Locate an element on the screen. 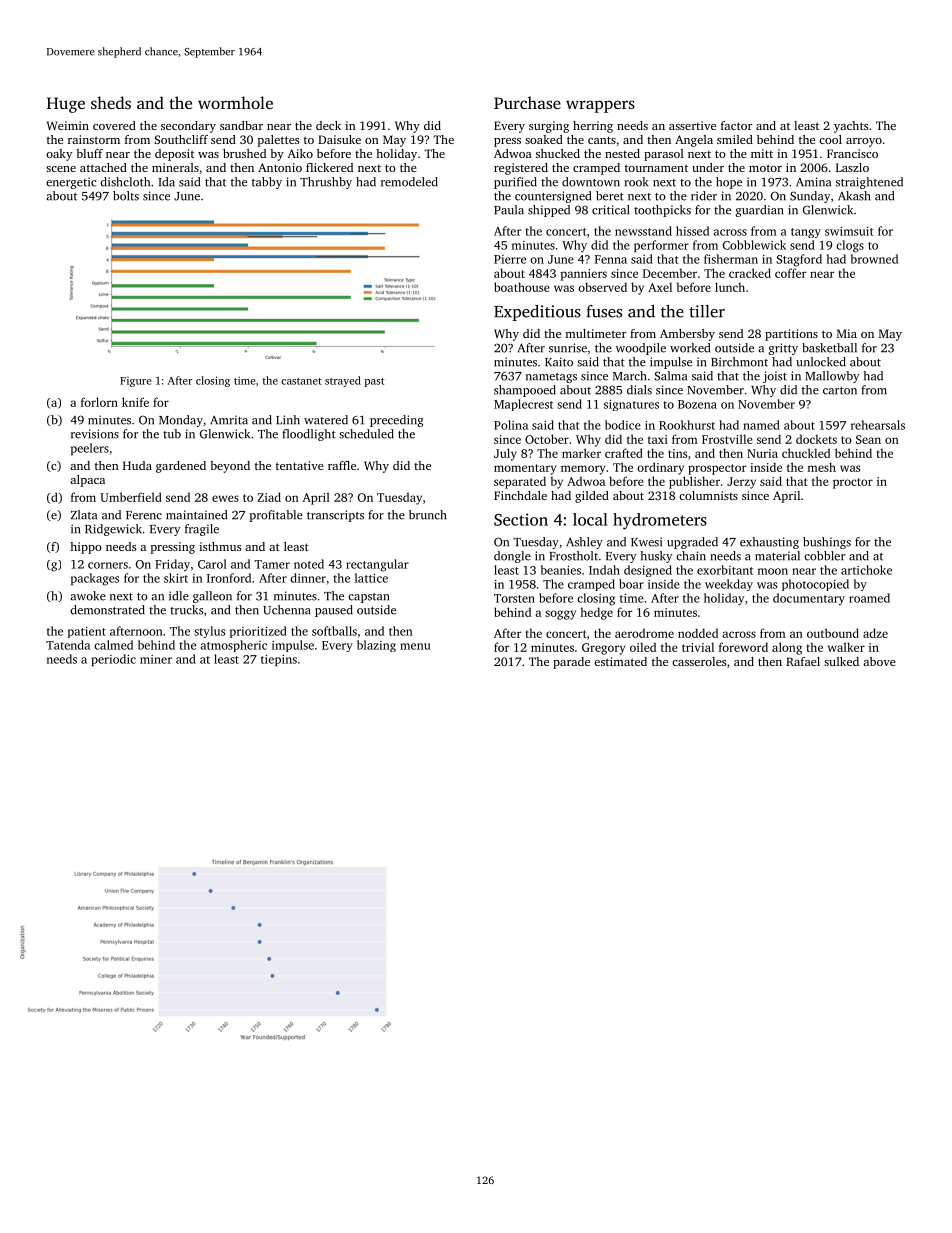 Image resolution: width=952 pixels, height=1233 pixels. awoke is located at coordinates (88, 596).
